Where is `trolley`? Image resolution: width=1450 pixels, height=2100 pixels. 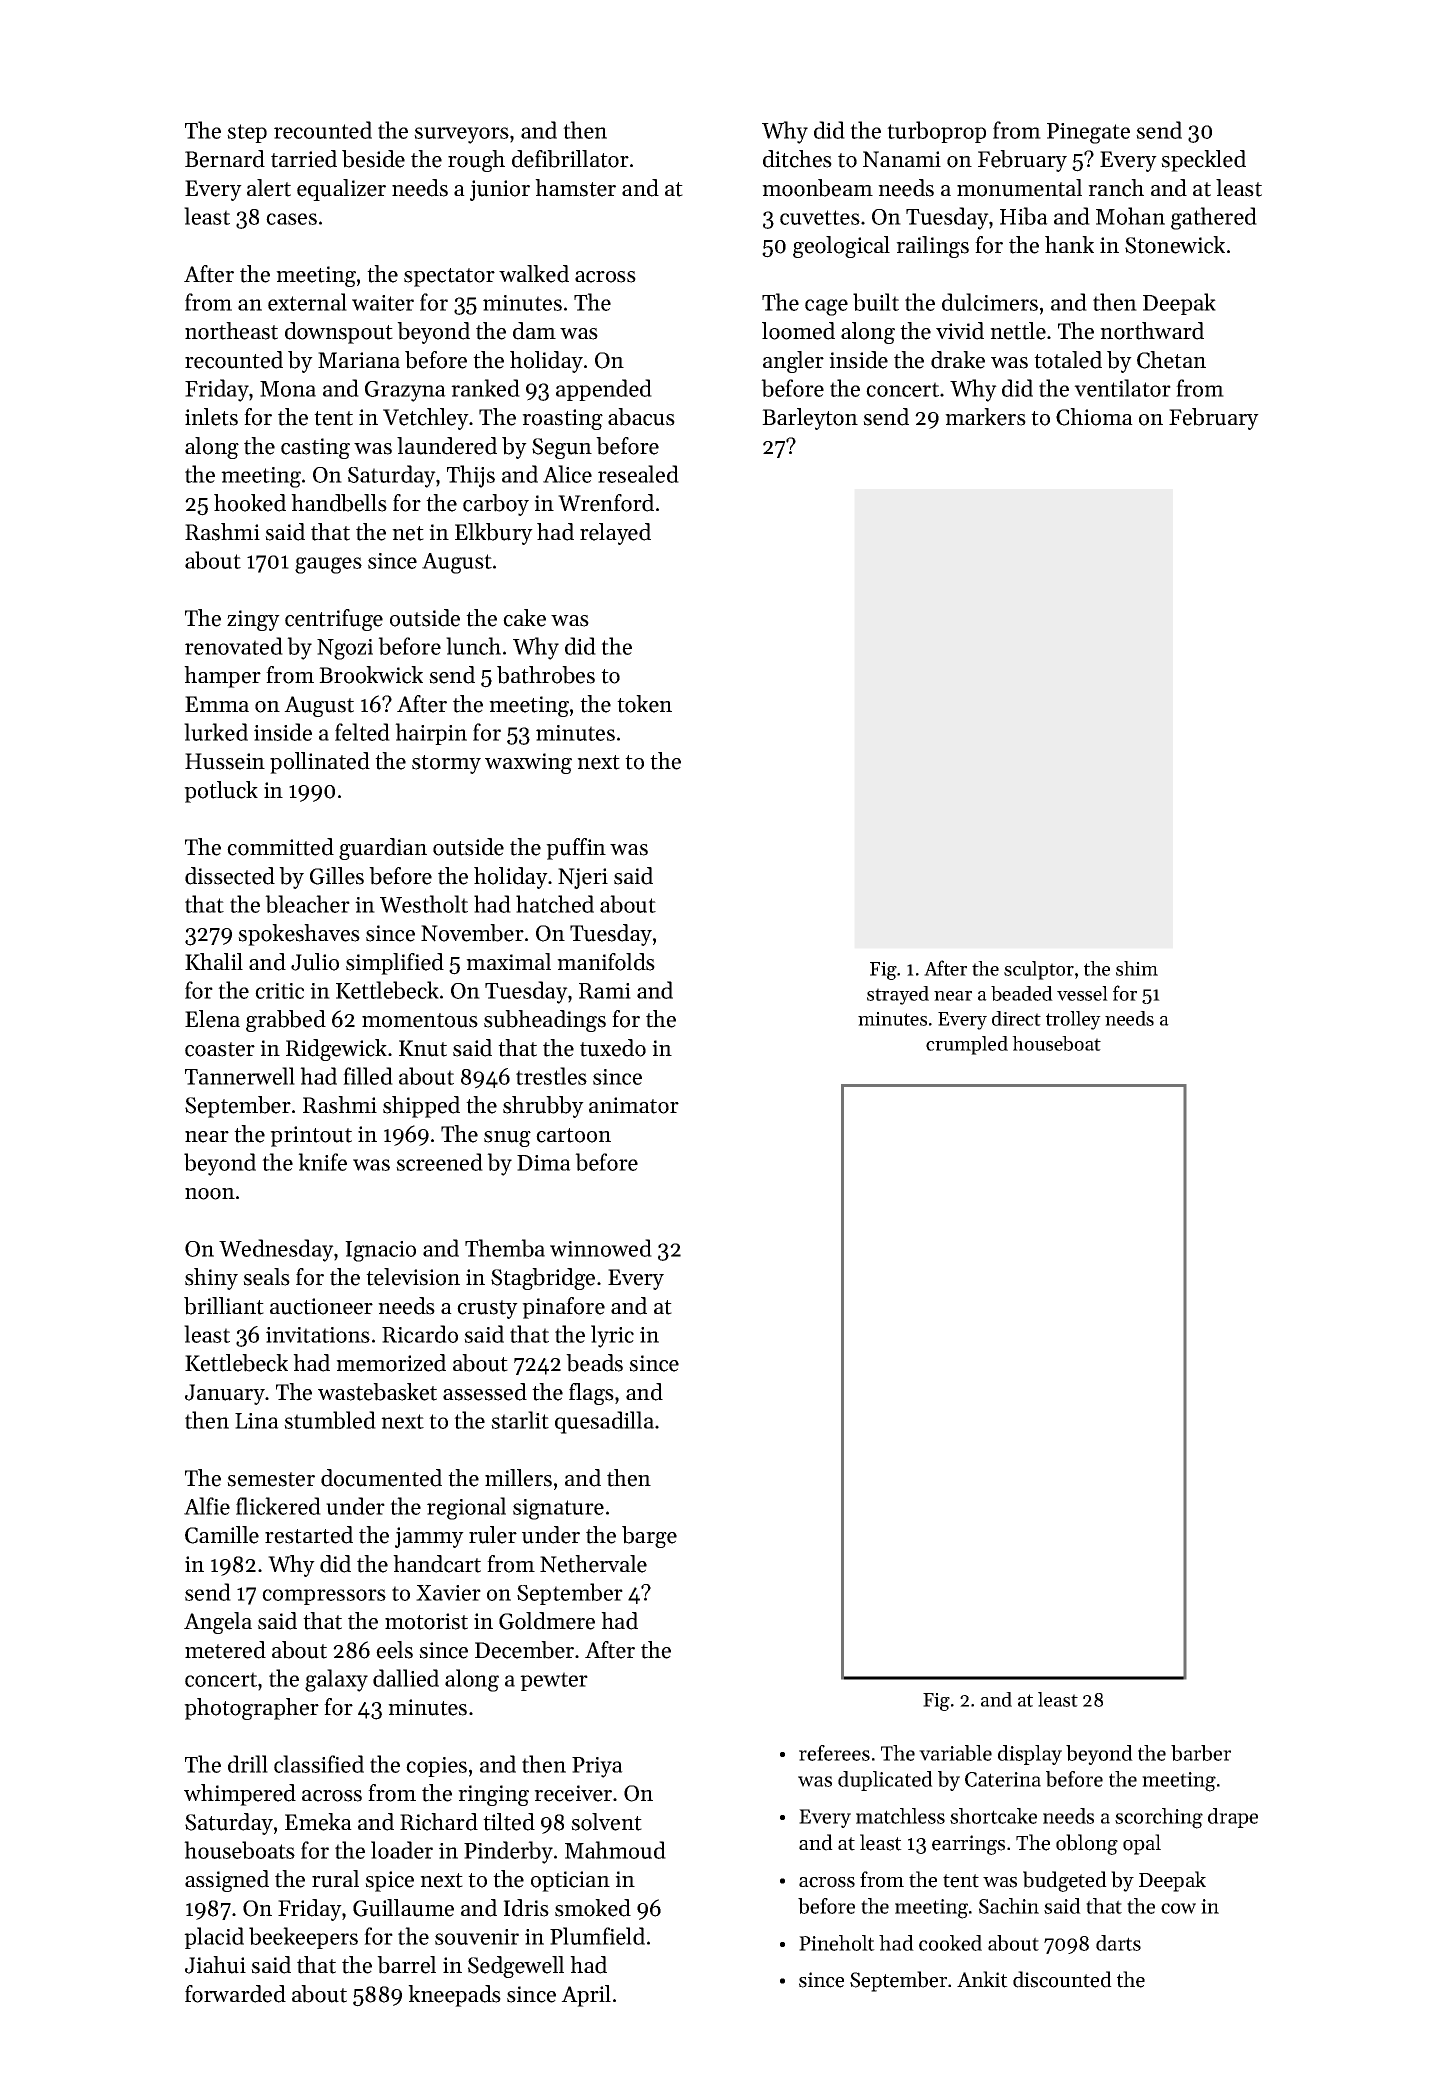 trolley is located at coordinates (1073, 1020).
